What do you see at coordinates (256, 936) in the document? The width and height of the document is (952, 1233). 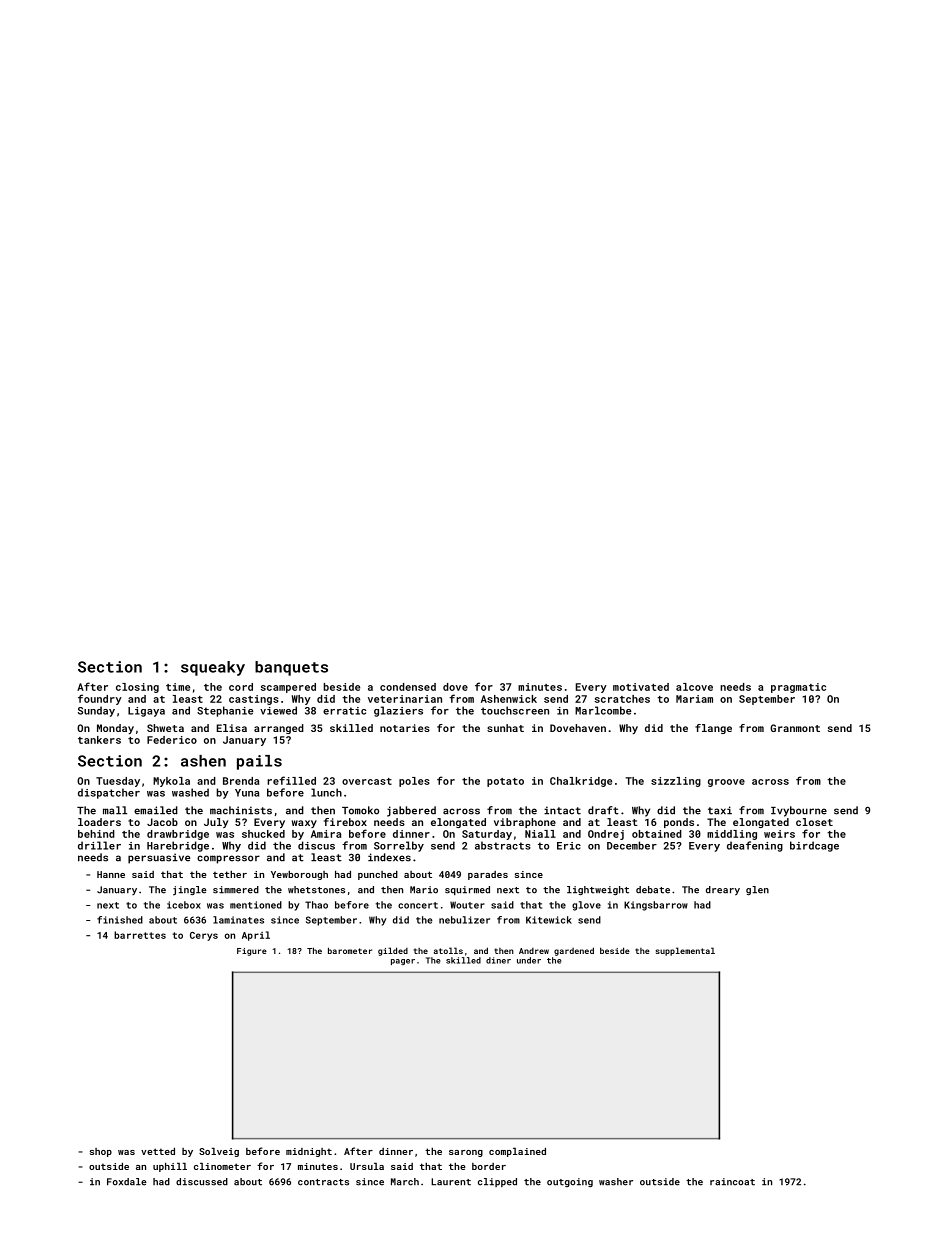 I see `April` at bounding box center [256, 936].
